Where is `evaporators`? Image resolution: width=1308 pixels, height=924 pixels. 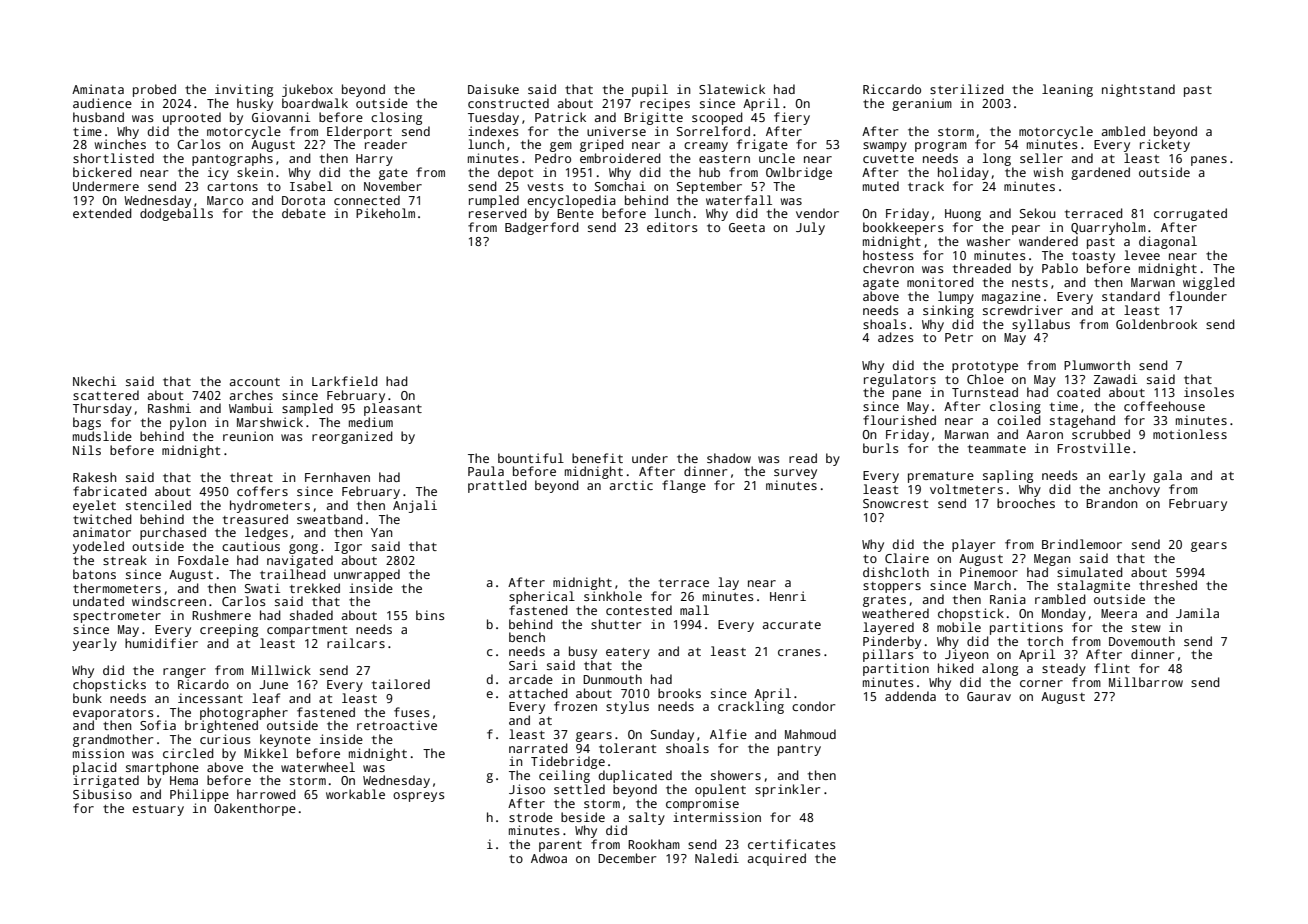 evaporators is located at coordinates (113, 714).
